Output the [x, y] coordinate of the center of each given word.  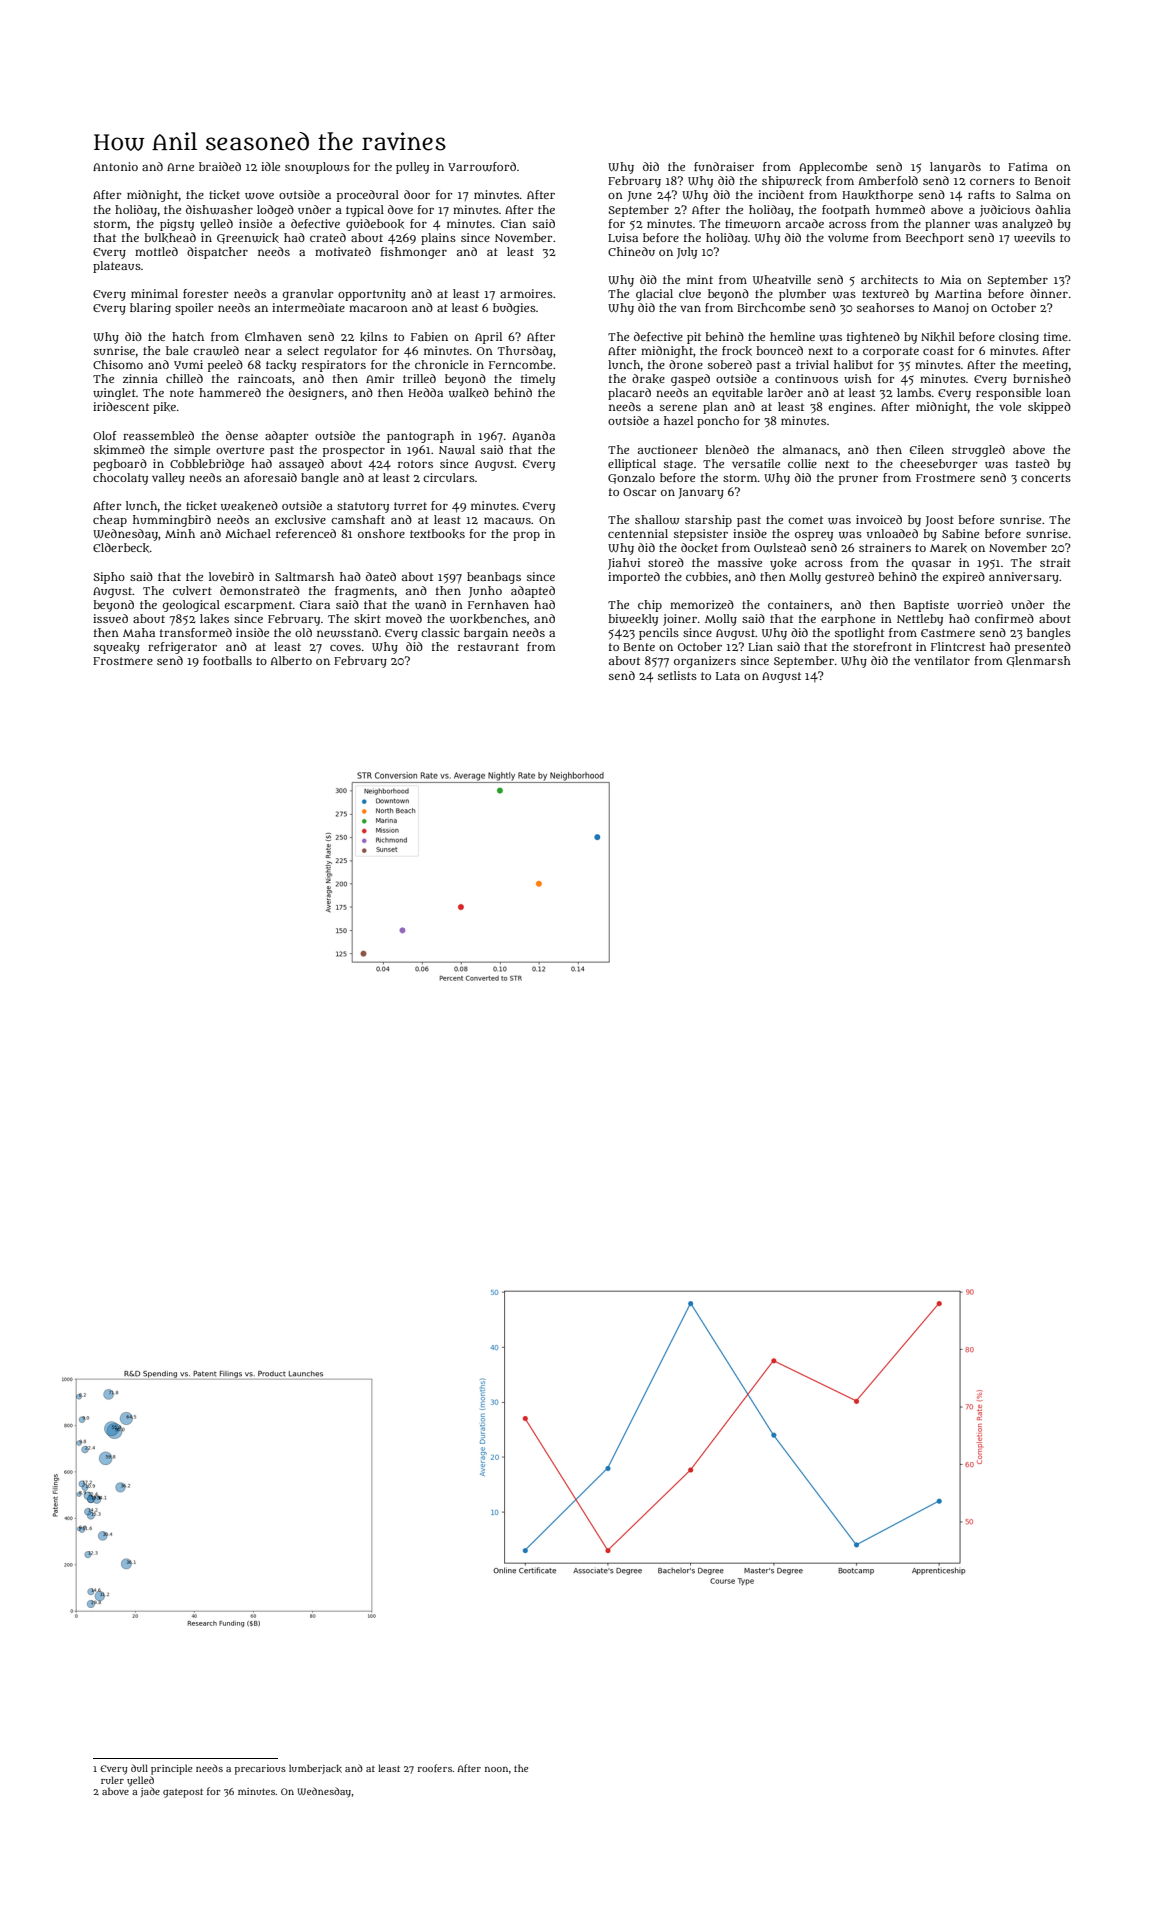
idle [270, 166]
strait [1055, 562]
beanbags [494, 578]
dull [139, 1768]
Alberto [291, 660]
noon [496, 1769]
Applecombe [833, 168]
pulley [412, 168]
